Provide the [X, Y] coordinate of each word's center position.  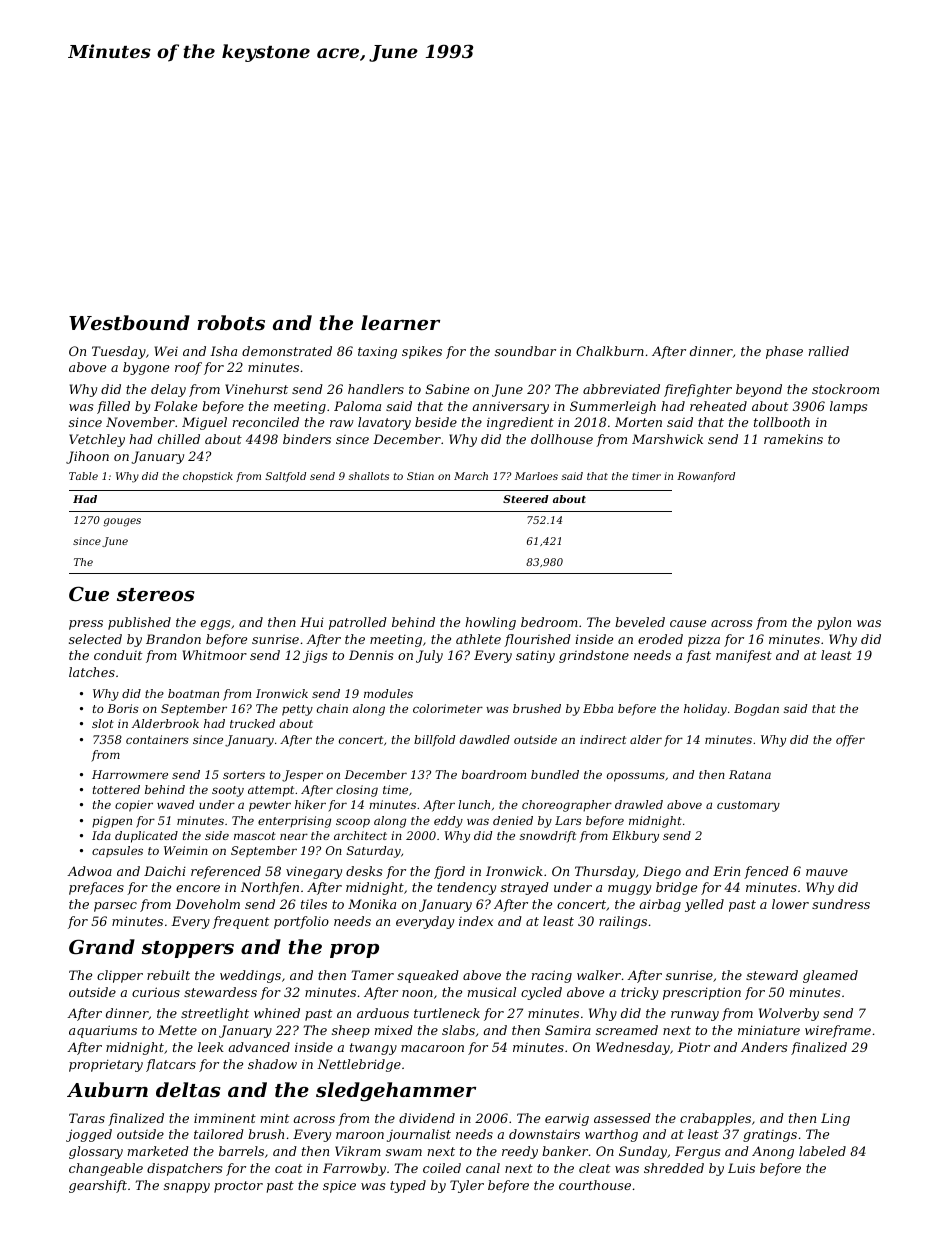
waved [175, 804]
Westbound [129, 323]
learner [400, 322]
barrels [241, 1151]
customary [748, 806]
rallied [829, 351]
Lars [568, 820]
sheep [351, 1031]
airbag [660, 905]
